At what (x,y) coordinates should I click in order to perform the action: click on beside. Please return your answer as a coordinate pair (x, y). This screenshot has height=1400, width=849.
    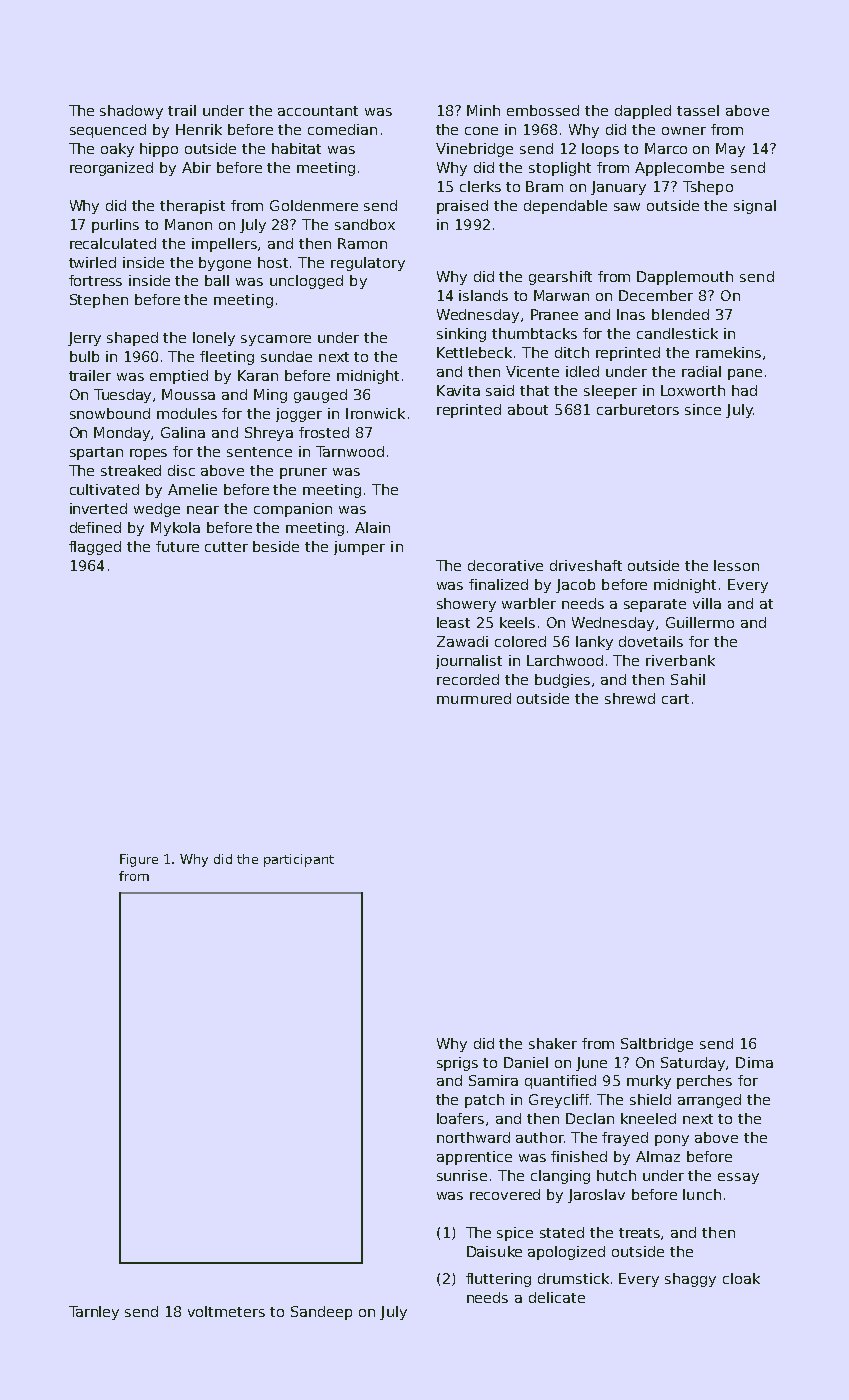
    Looking at the image, I should click on (276, 546).
